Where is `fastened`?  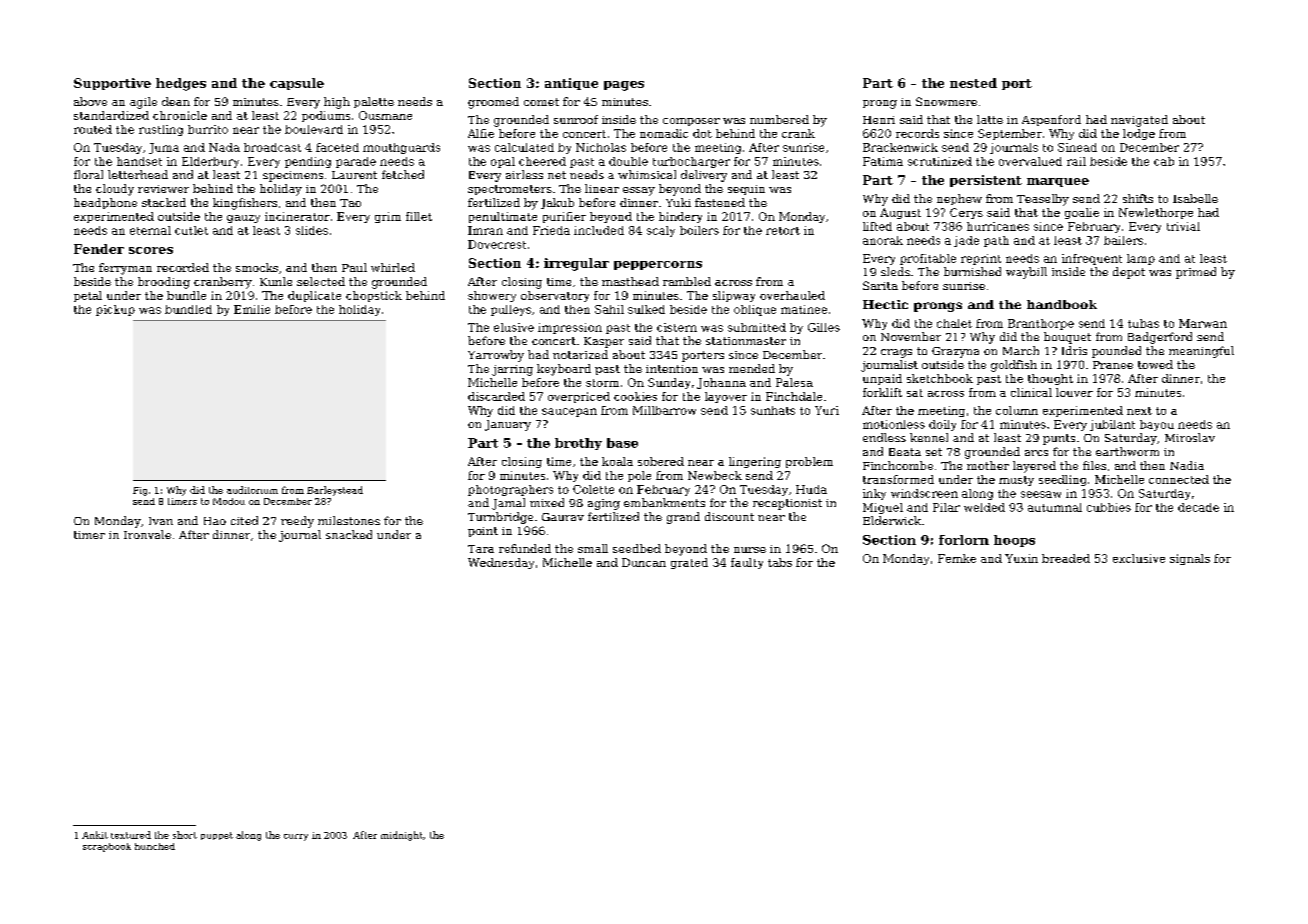
fastened is located at coordinates (720, 202).
